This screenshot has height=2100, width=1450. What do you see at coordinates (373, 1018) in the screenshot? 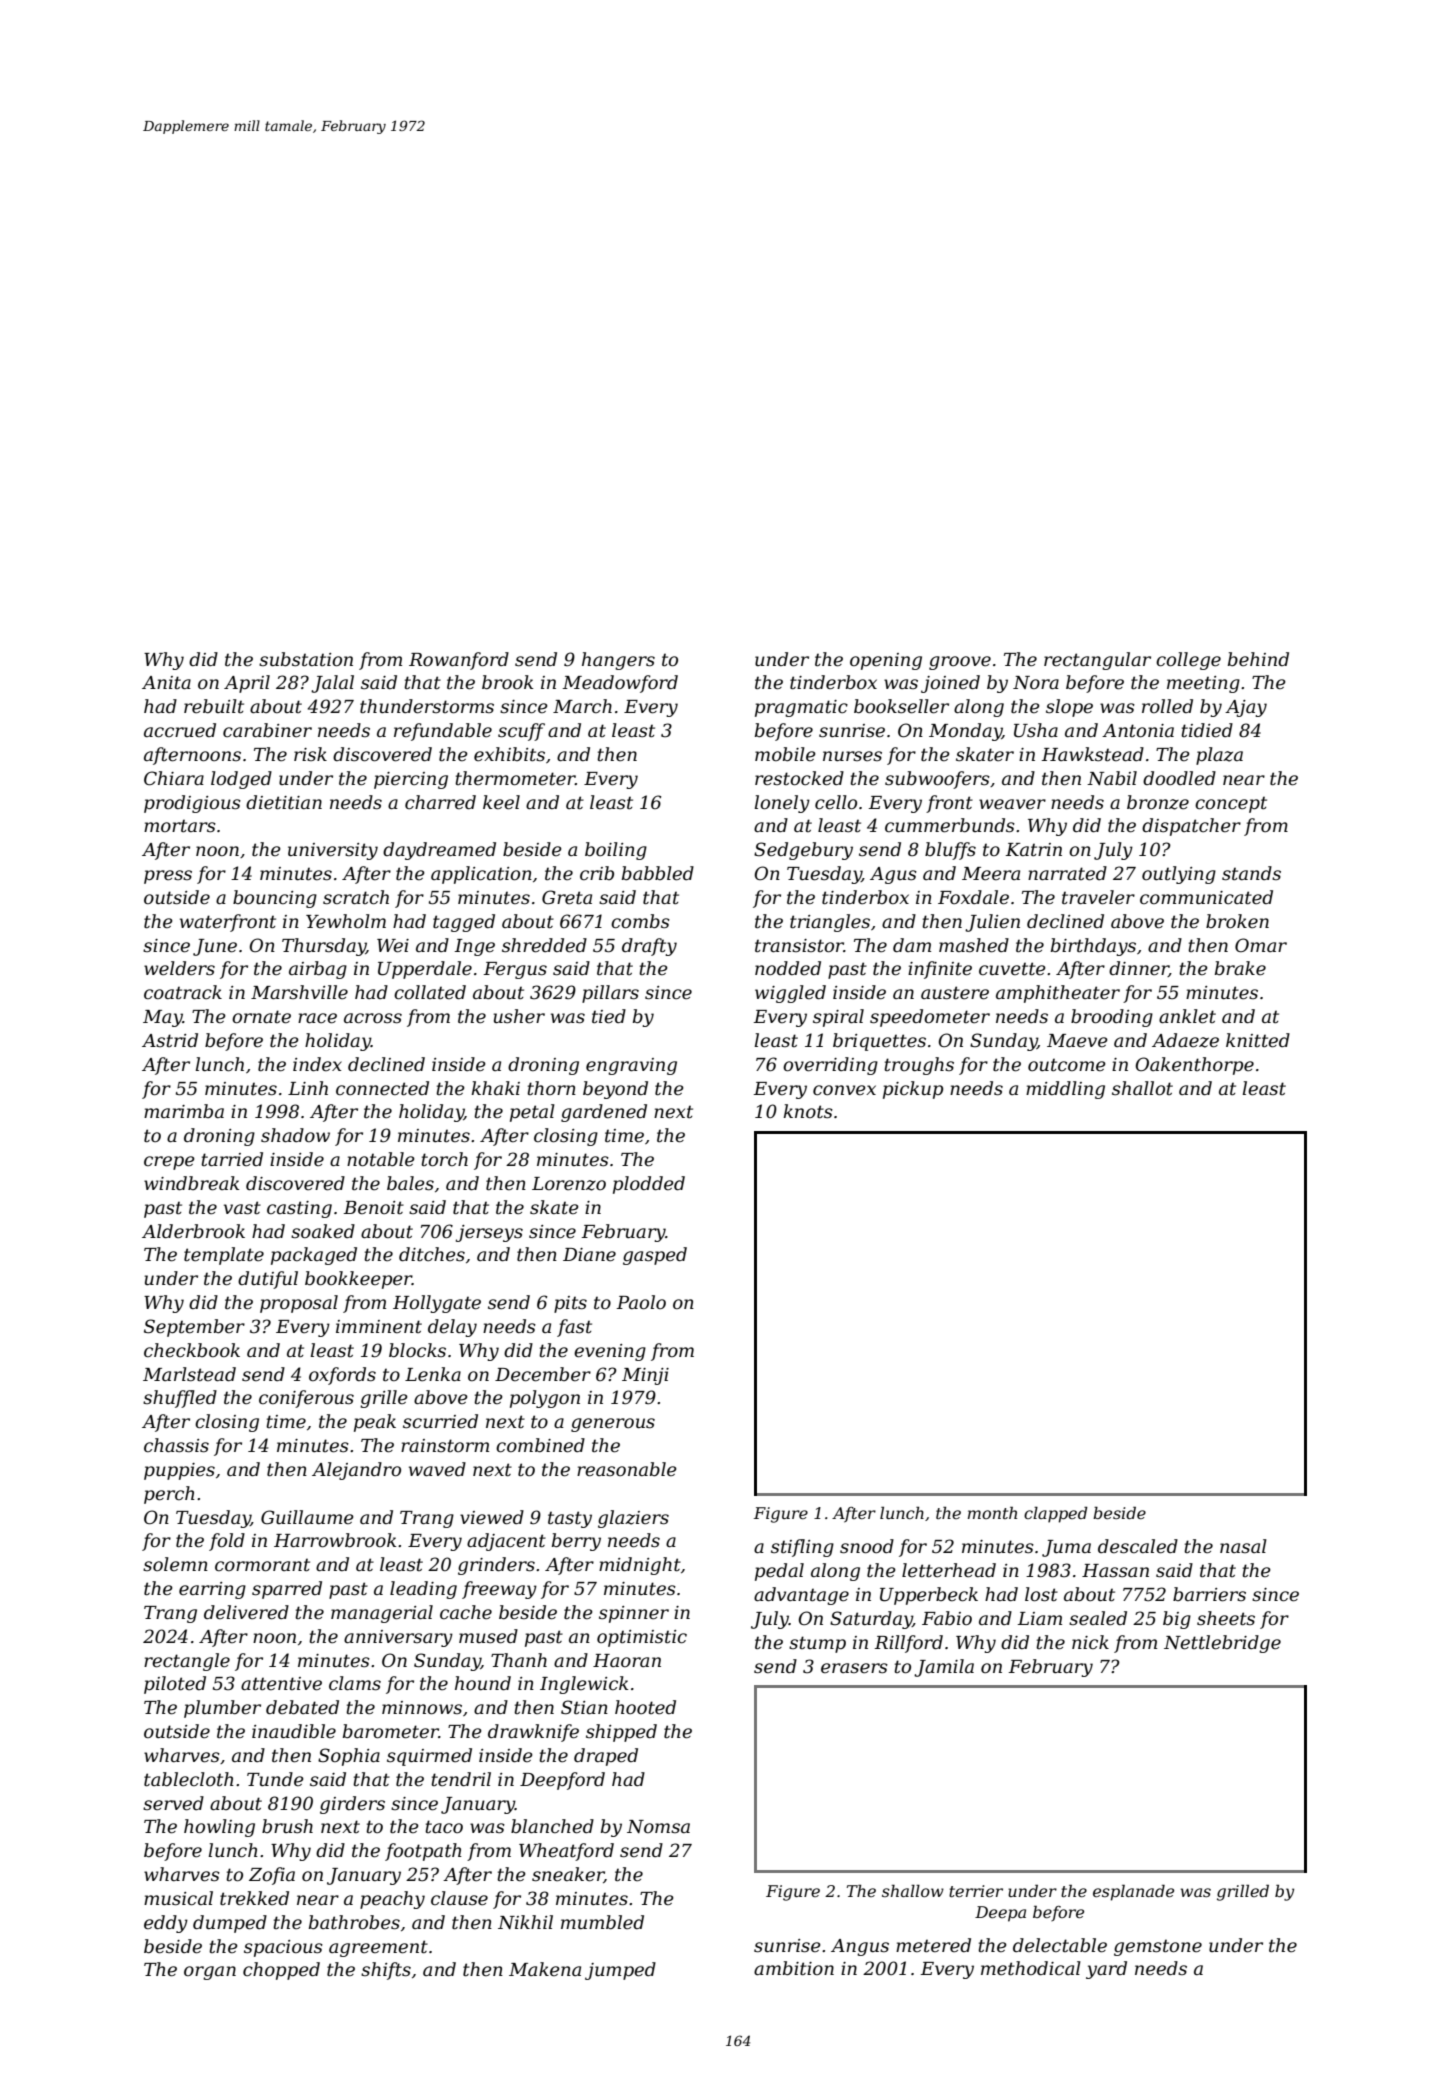
I see `across` at bounding box center [373, 1018].
